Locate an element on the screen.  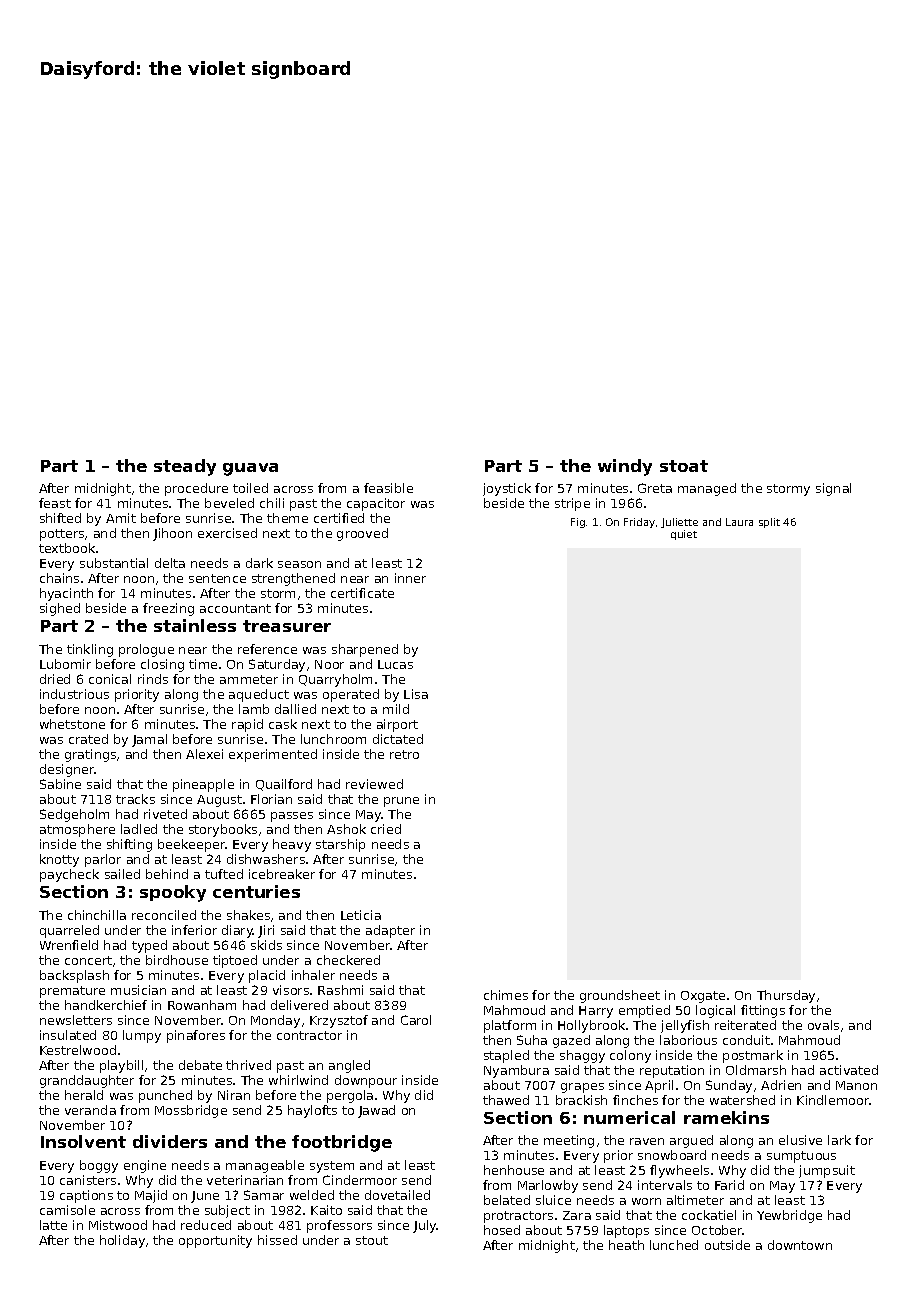
inner is located at coordinates (410, 578).
